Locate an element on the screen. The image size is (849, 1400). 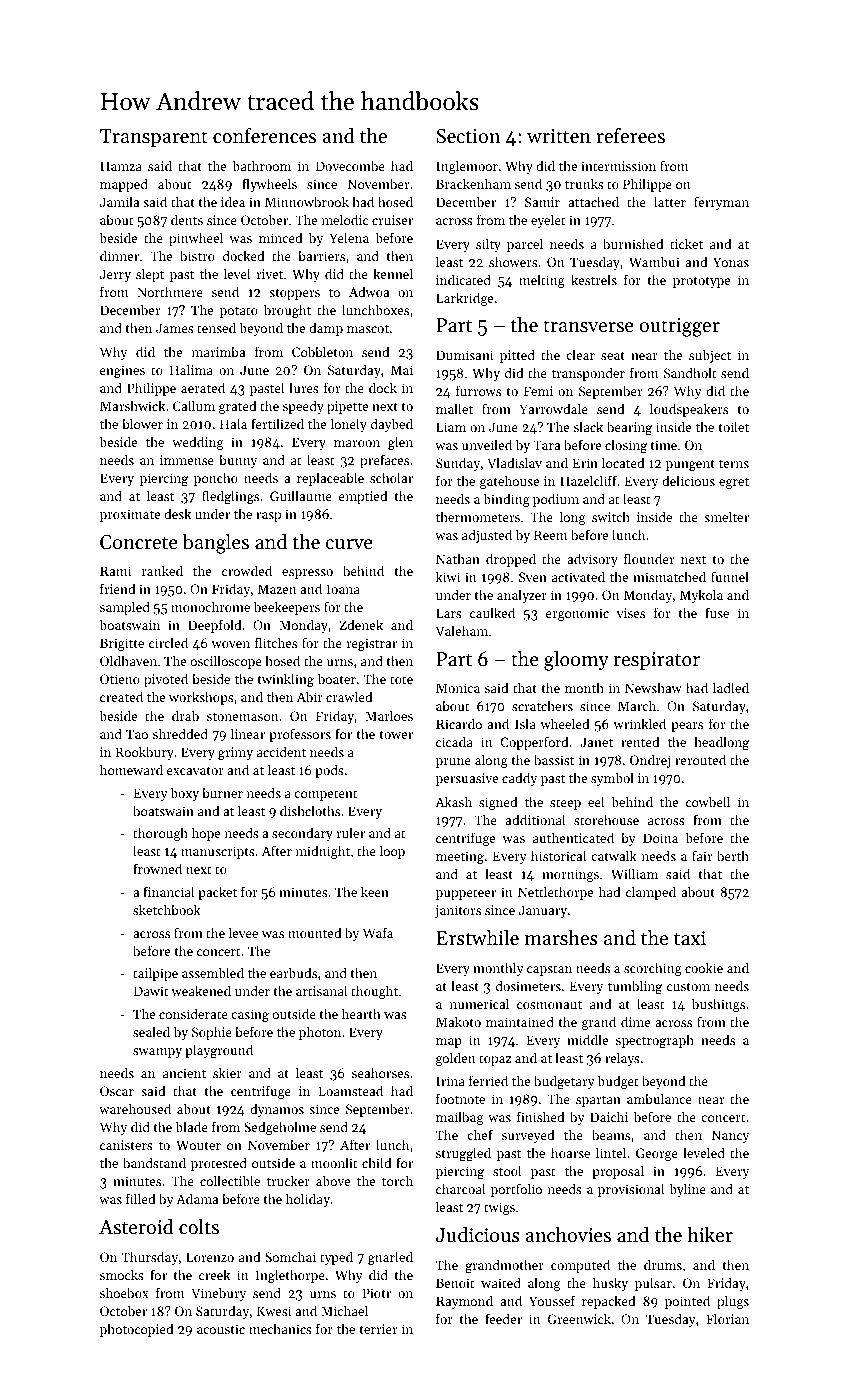
prune is located at coordinates (453, 763).
